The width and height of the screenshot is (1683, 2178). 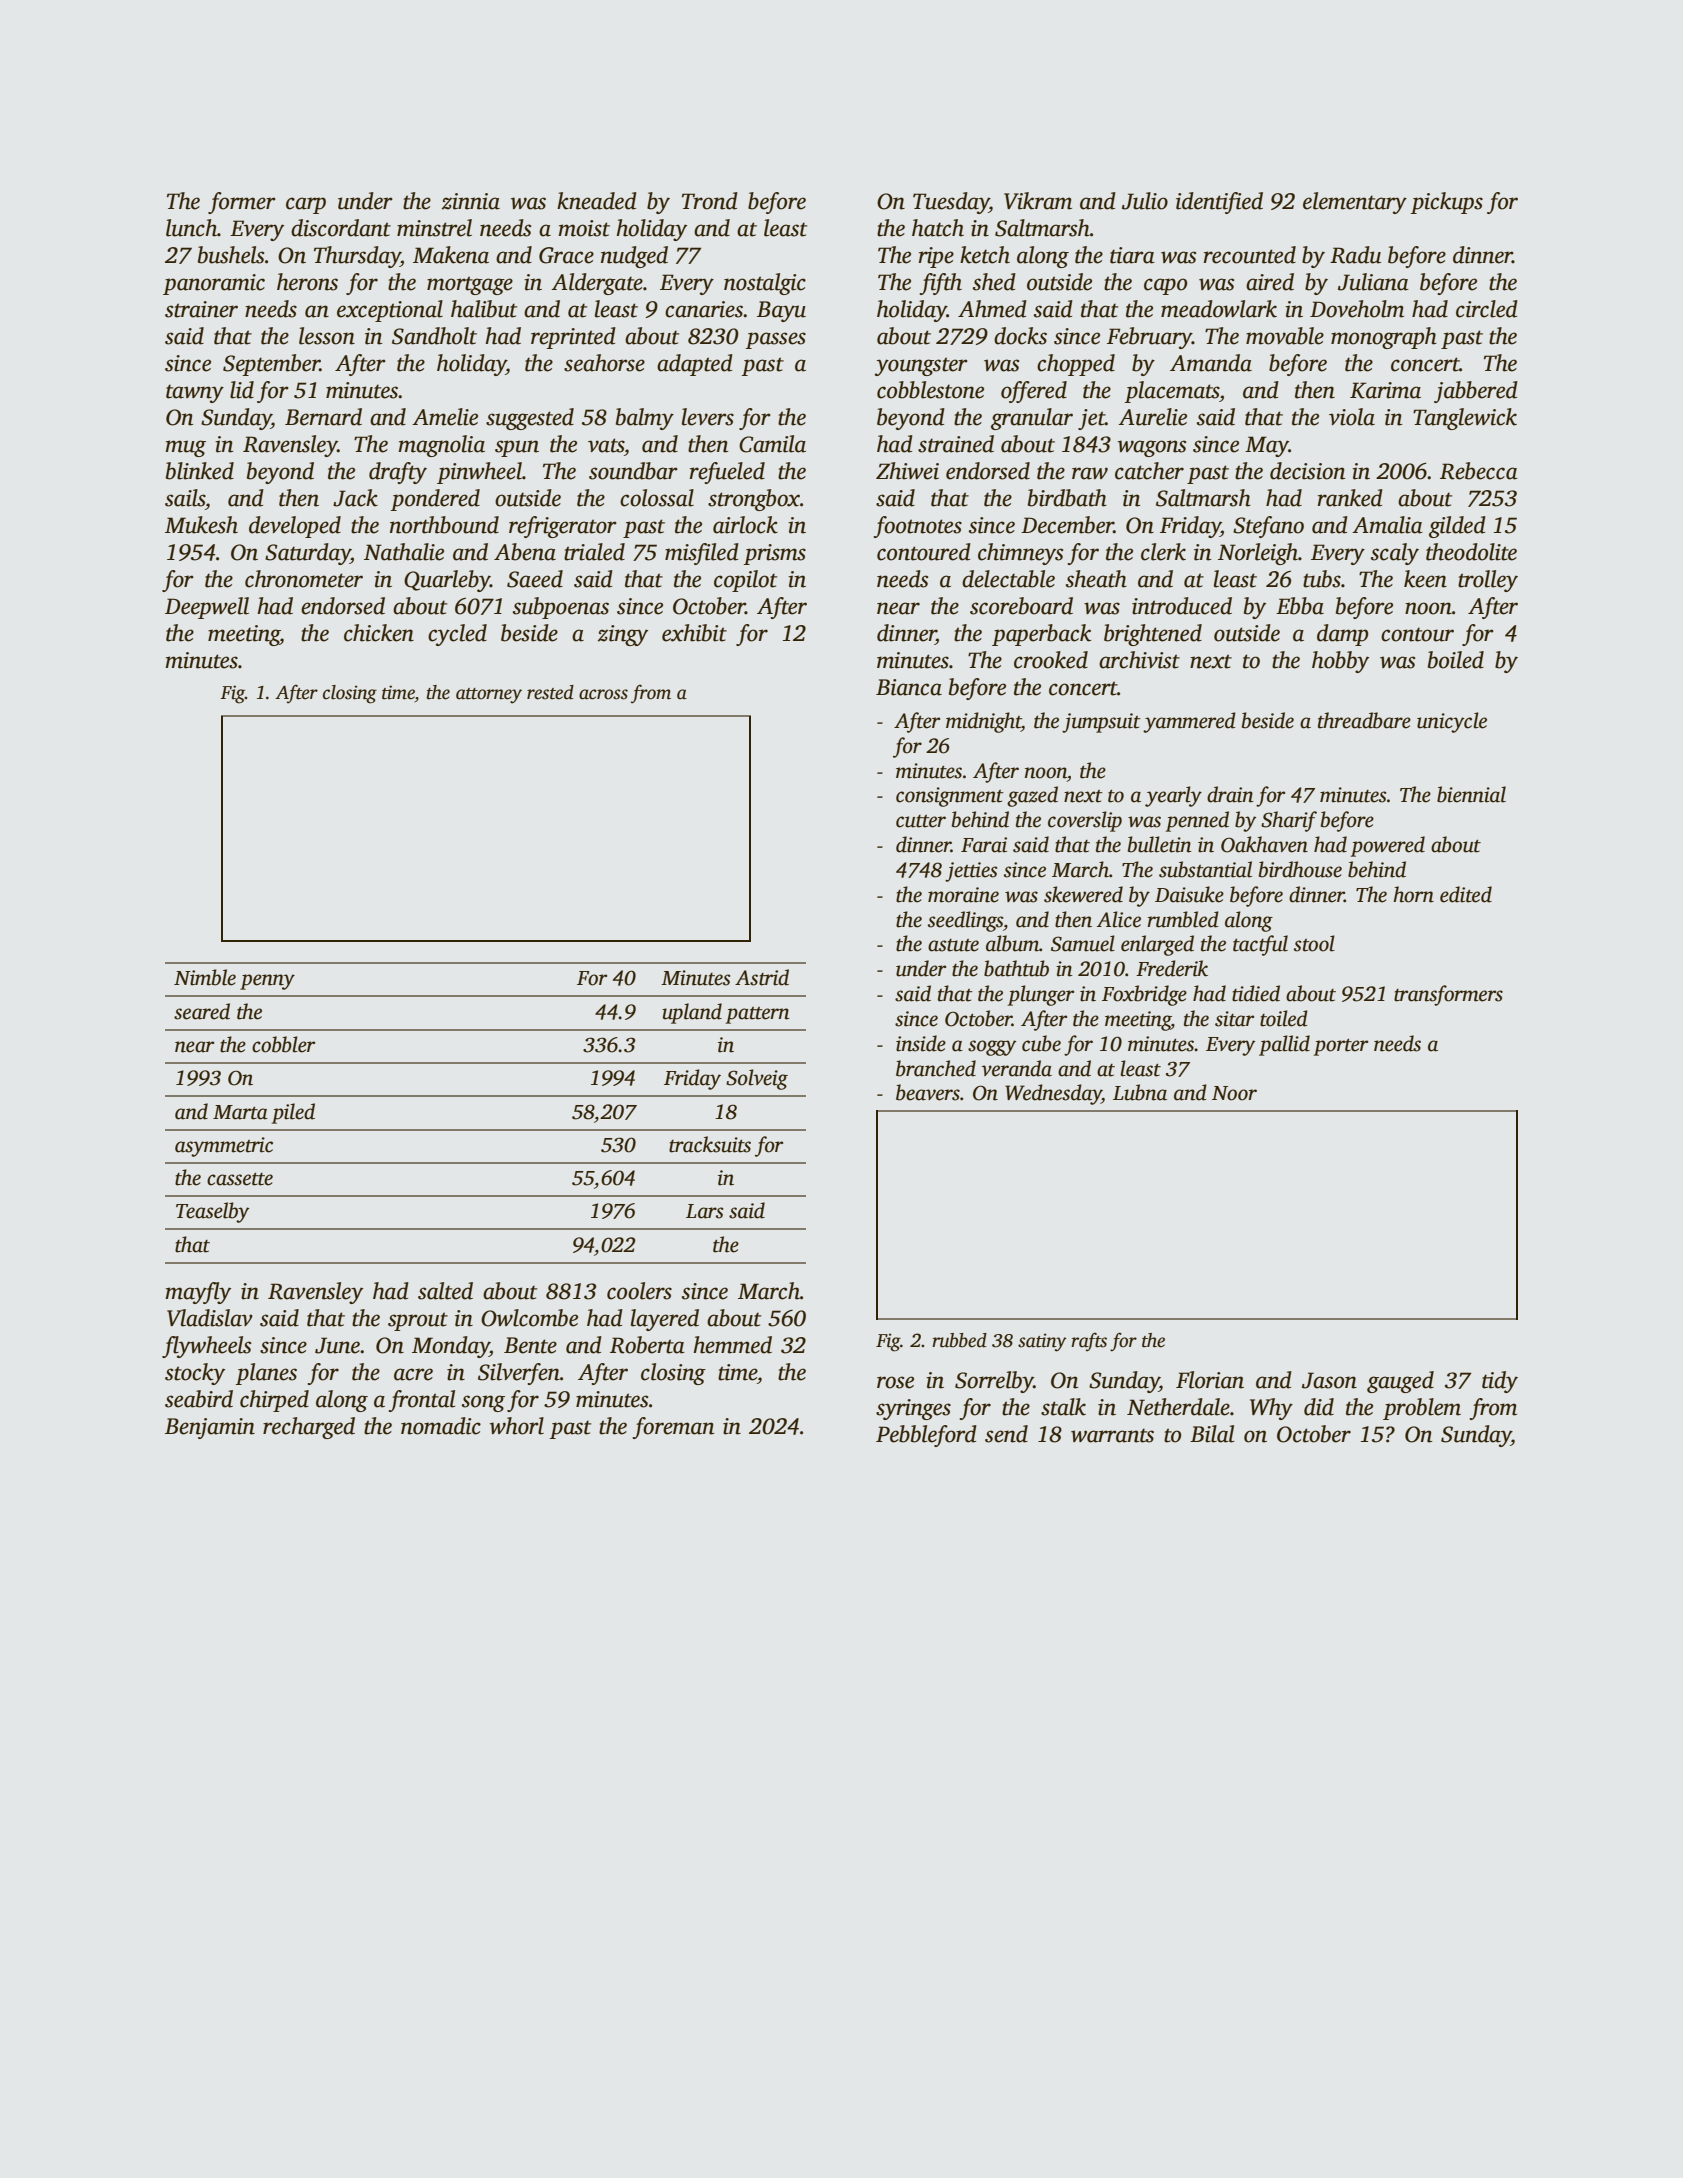 I want to click on Karima, so click(x=1385, y=390).
